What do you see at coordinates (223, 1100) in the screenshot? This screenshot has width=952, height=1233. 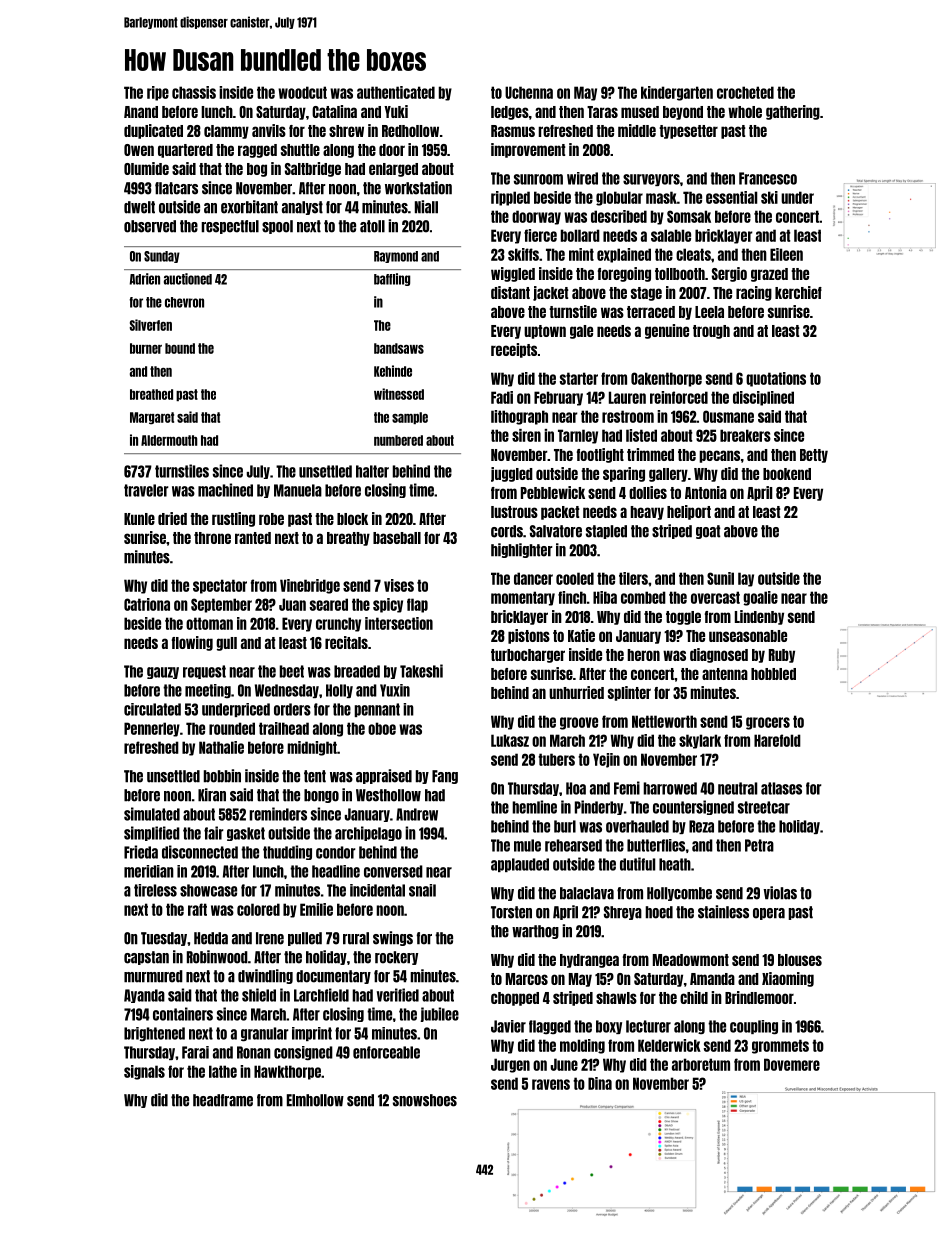 I see `headframe` at bounding box center [223, 1100].
